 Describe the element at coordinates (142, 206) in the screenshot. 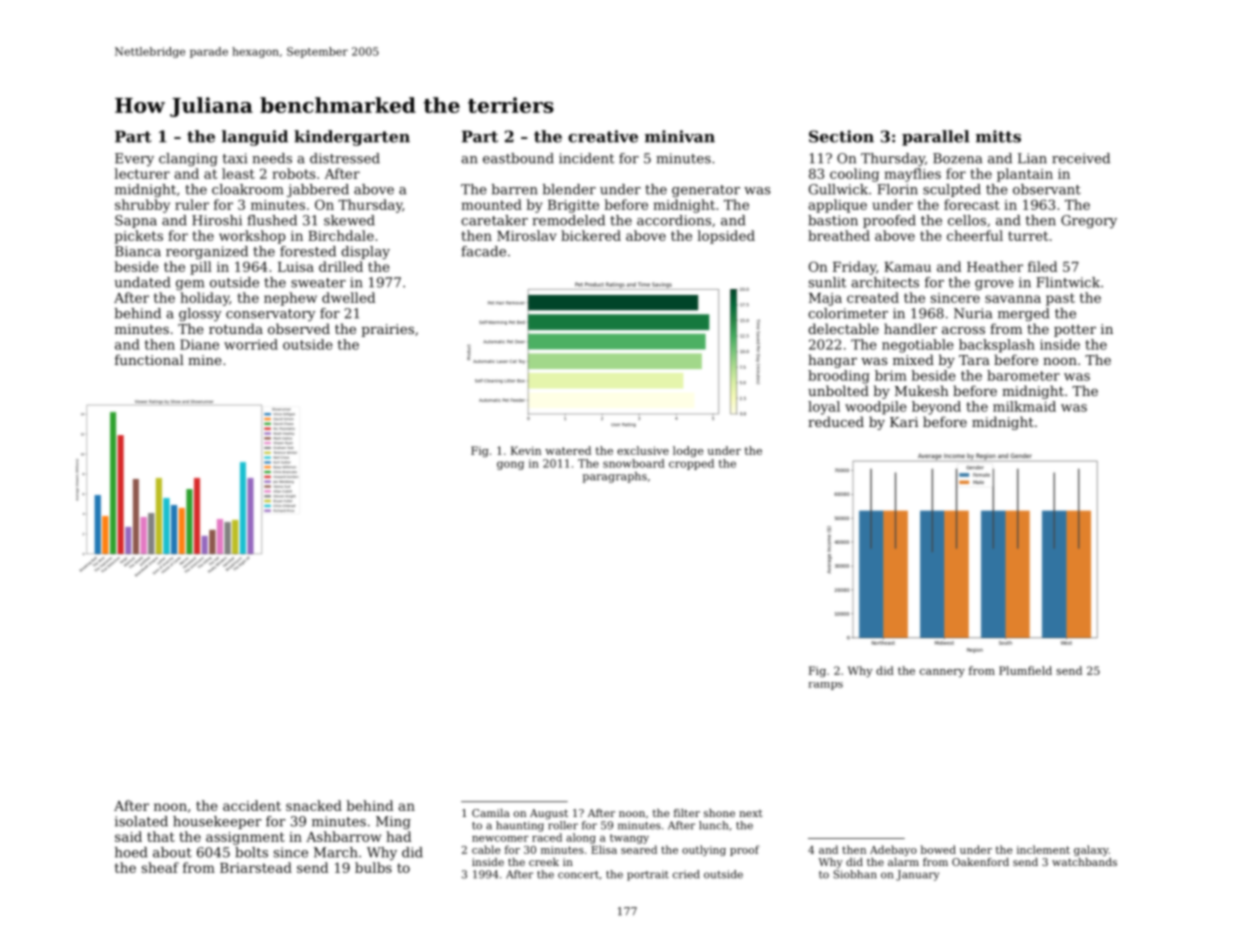

I see `shrubby` at that location.
